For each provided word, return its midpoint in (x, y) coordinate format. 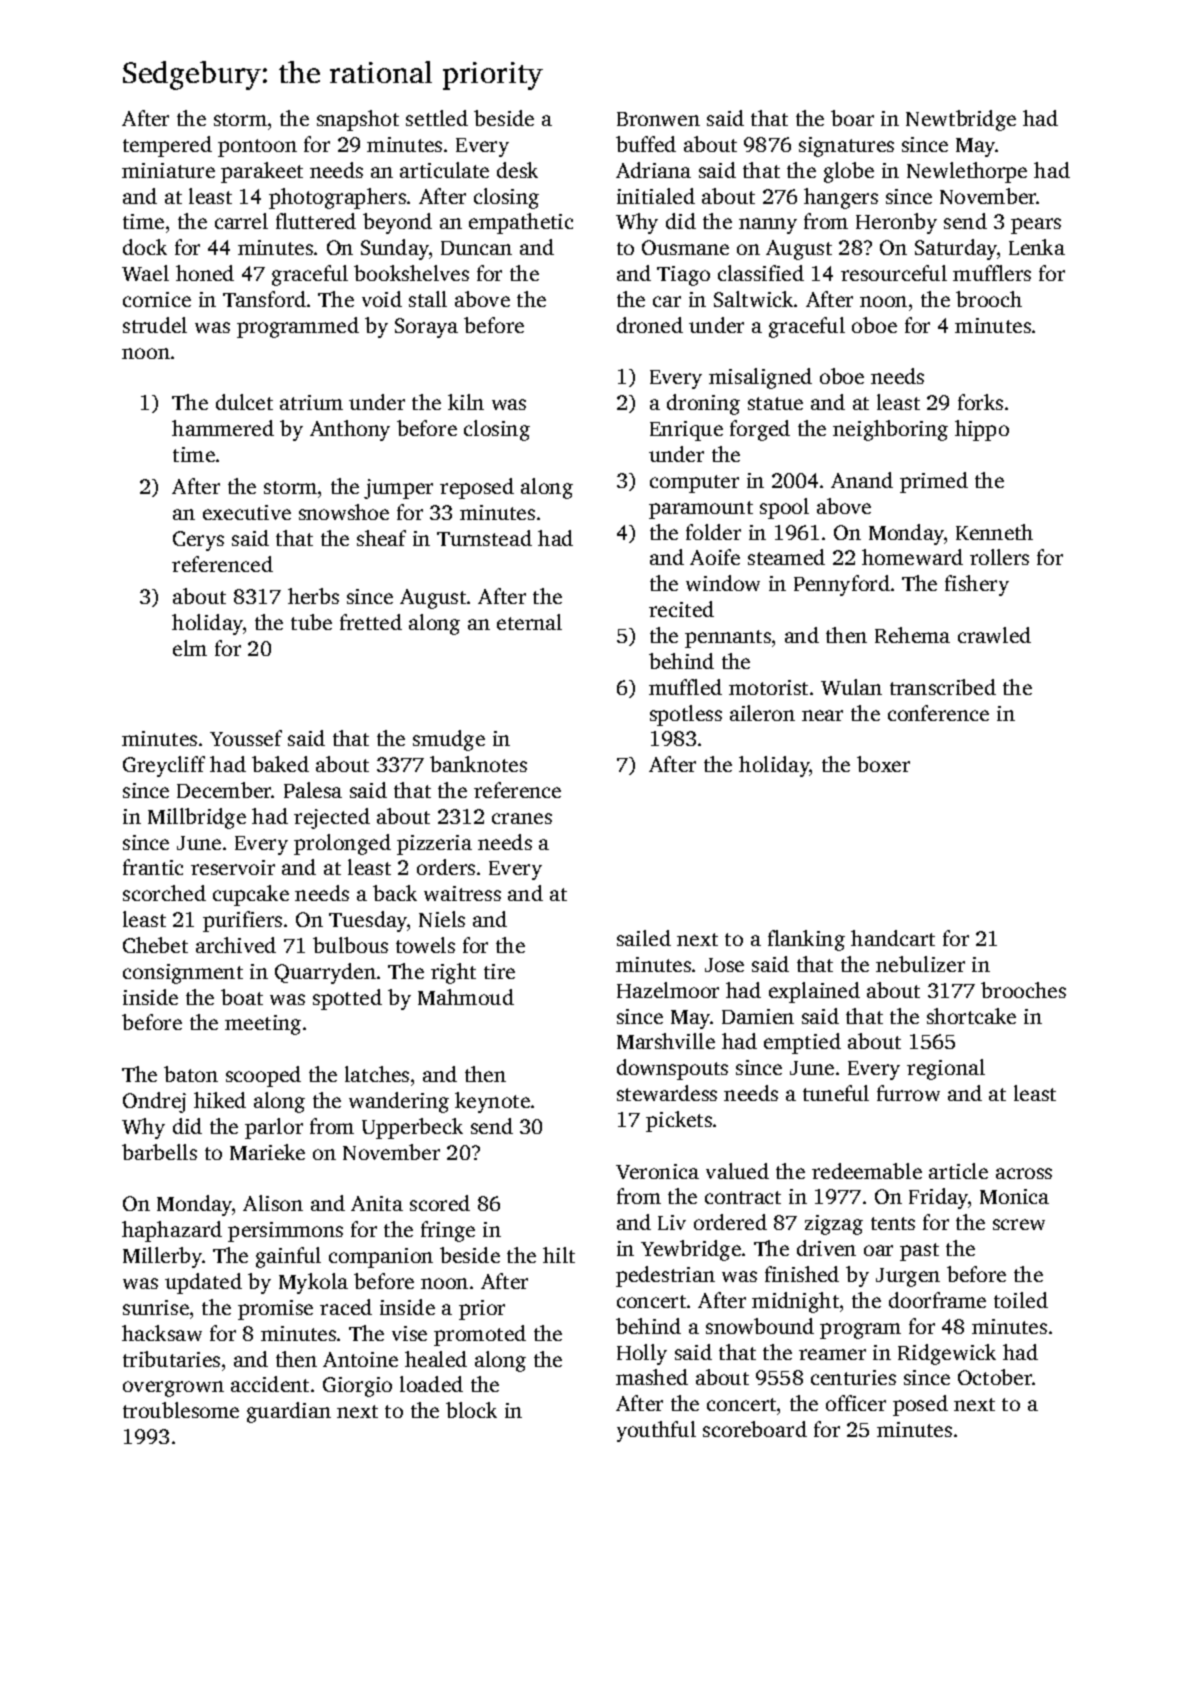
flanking (806, 940)
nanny (768, 226)
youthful (656, 1431)
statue (775, 403)
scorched (164, 893)
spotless (686, 715)
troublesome (181, 1410)
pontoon (257, 148)
